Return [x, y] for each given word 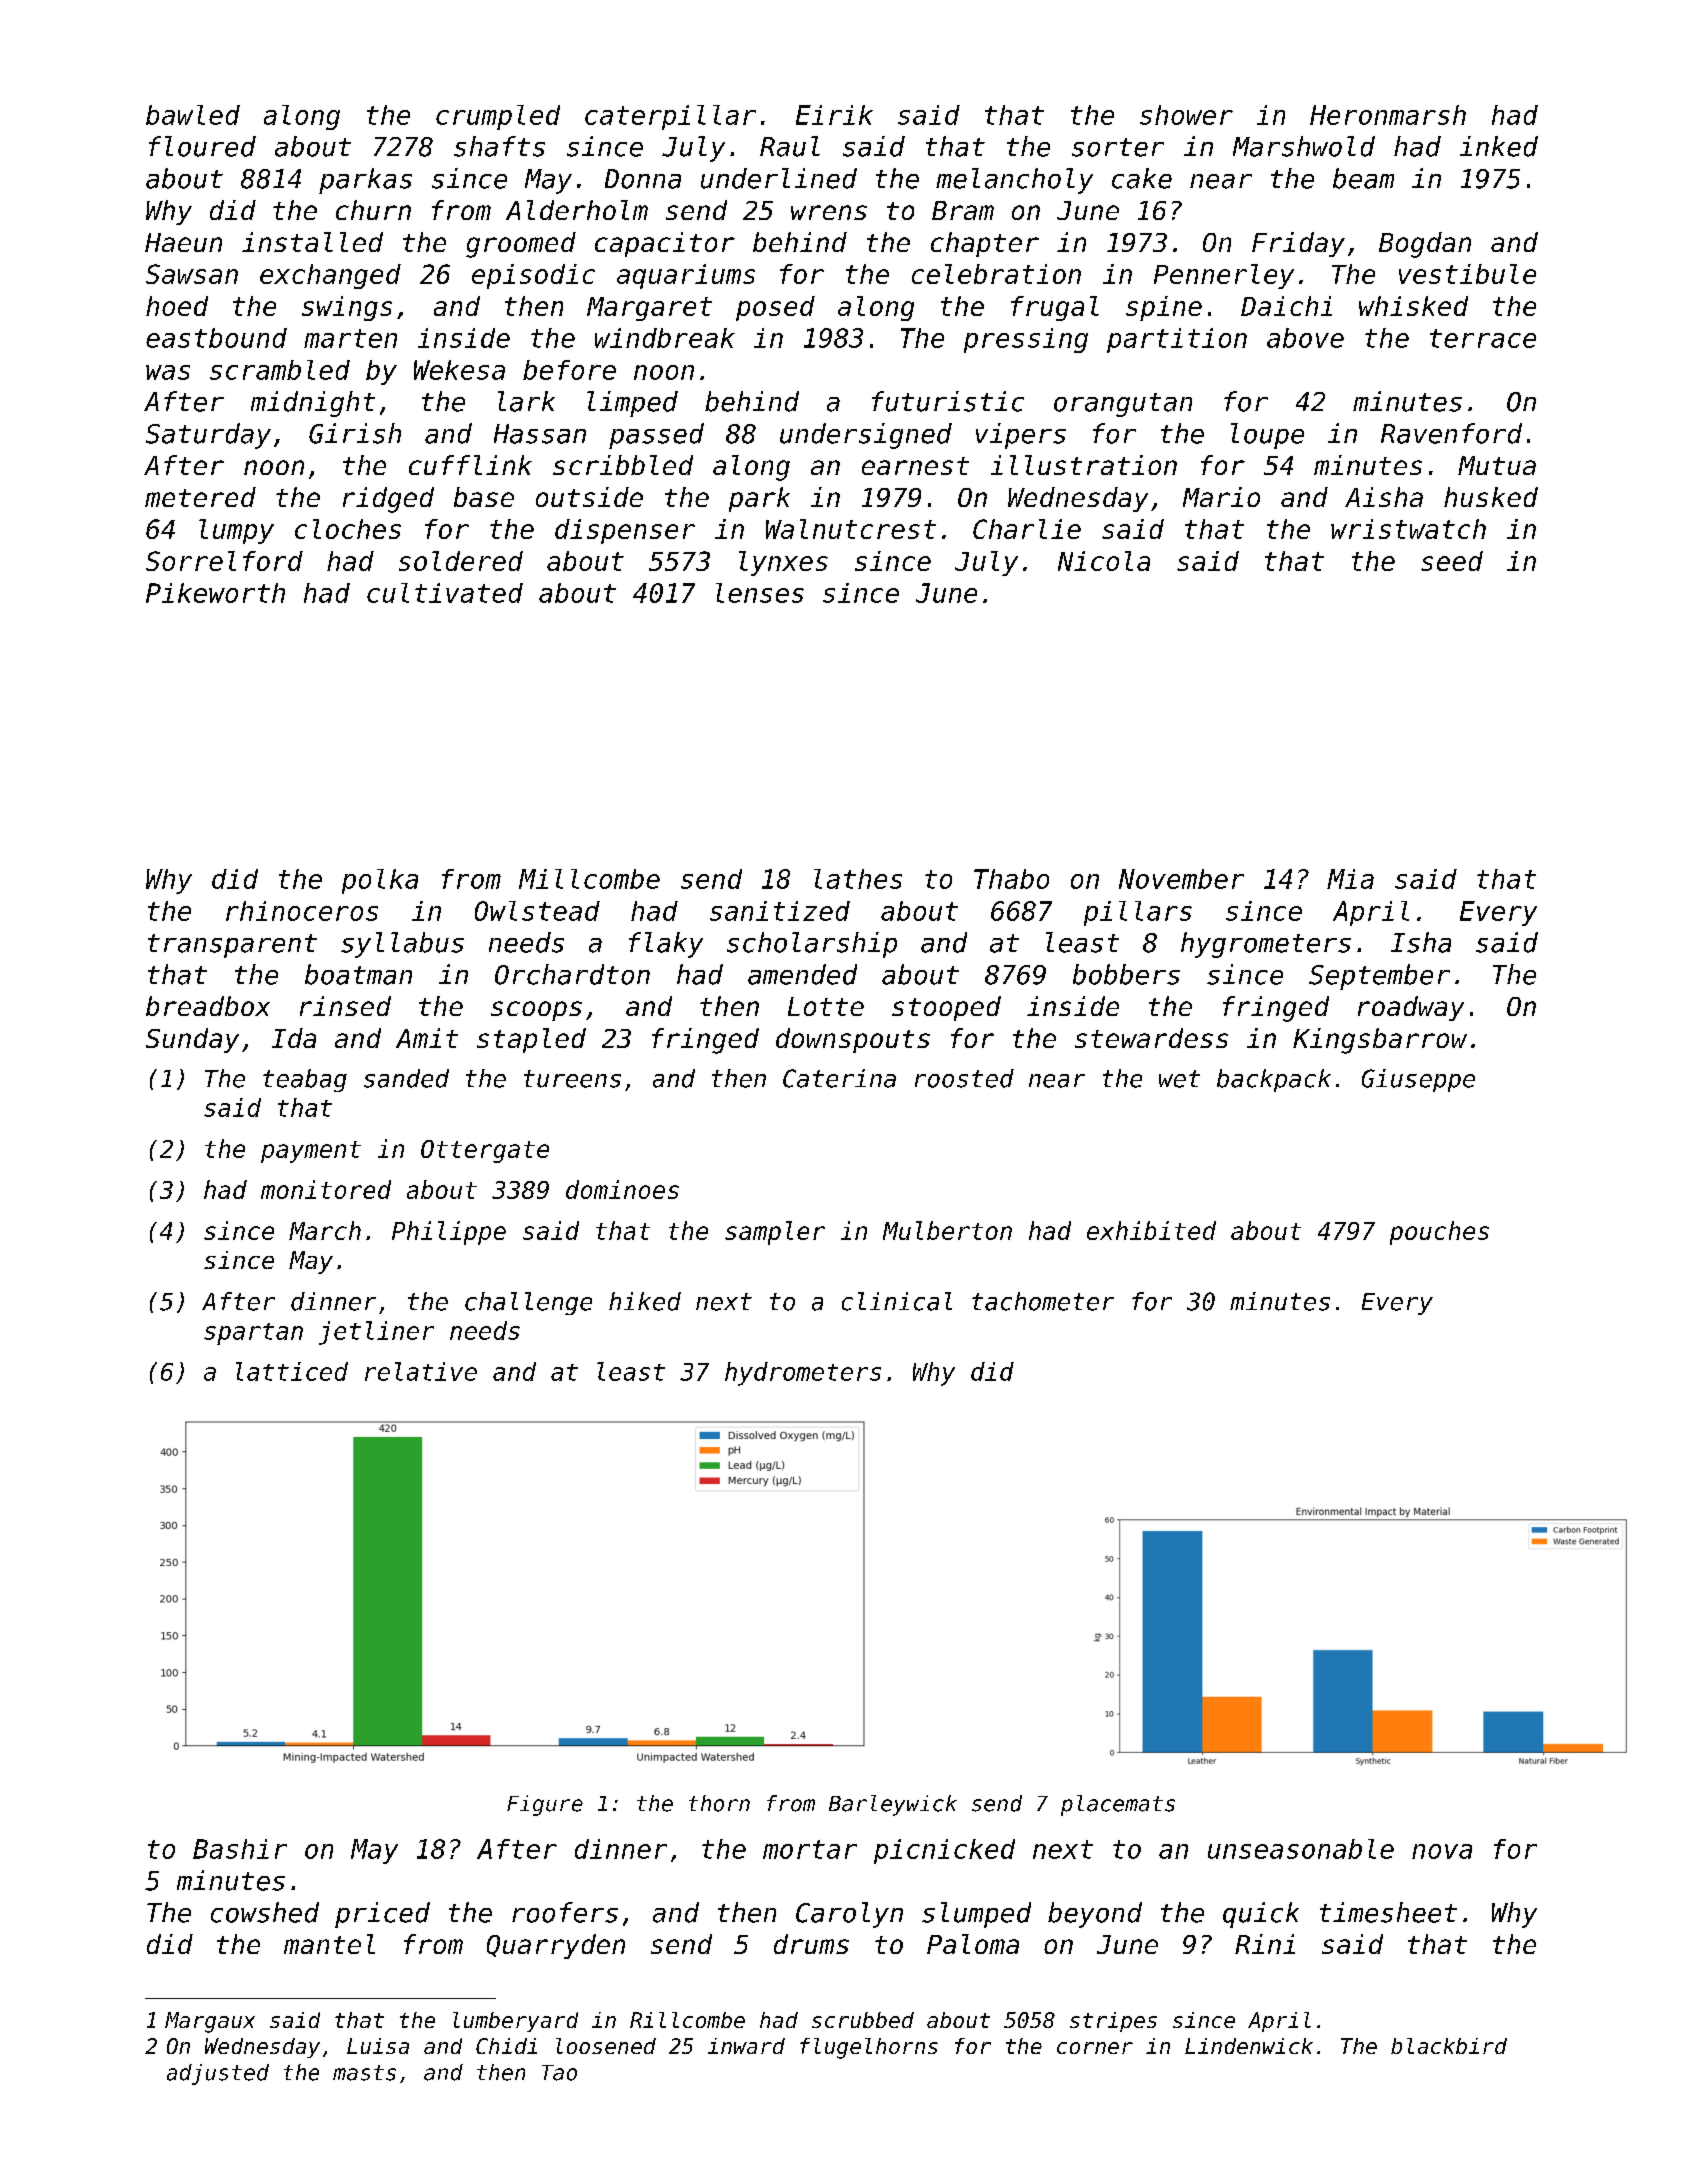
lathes [858, 879]
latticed [292, 1371]
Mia [1350, 879]
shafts [499, 146]
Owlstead [537, 911]
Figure [545, 1805]
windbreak [665, 338]
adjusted [218, 2074]
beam [1363, 178]
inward [746, 2046]
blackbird [1449, 2046]
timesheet [1388, 1912]
